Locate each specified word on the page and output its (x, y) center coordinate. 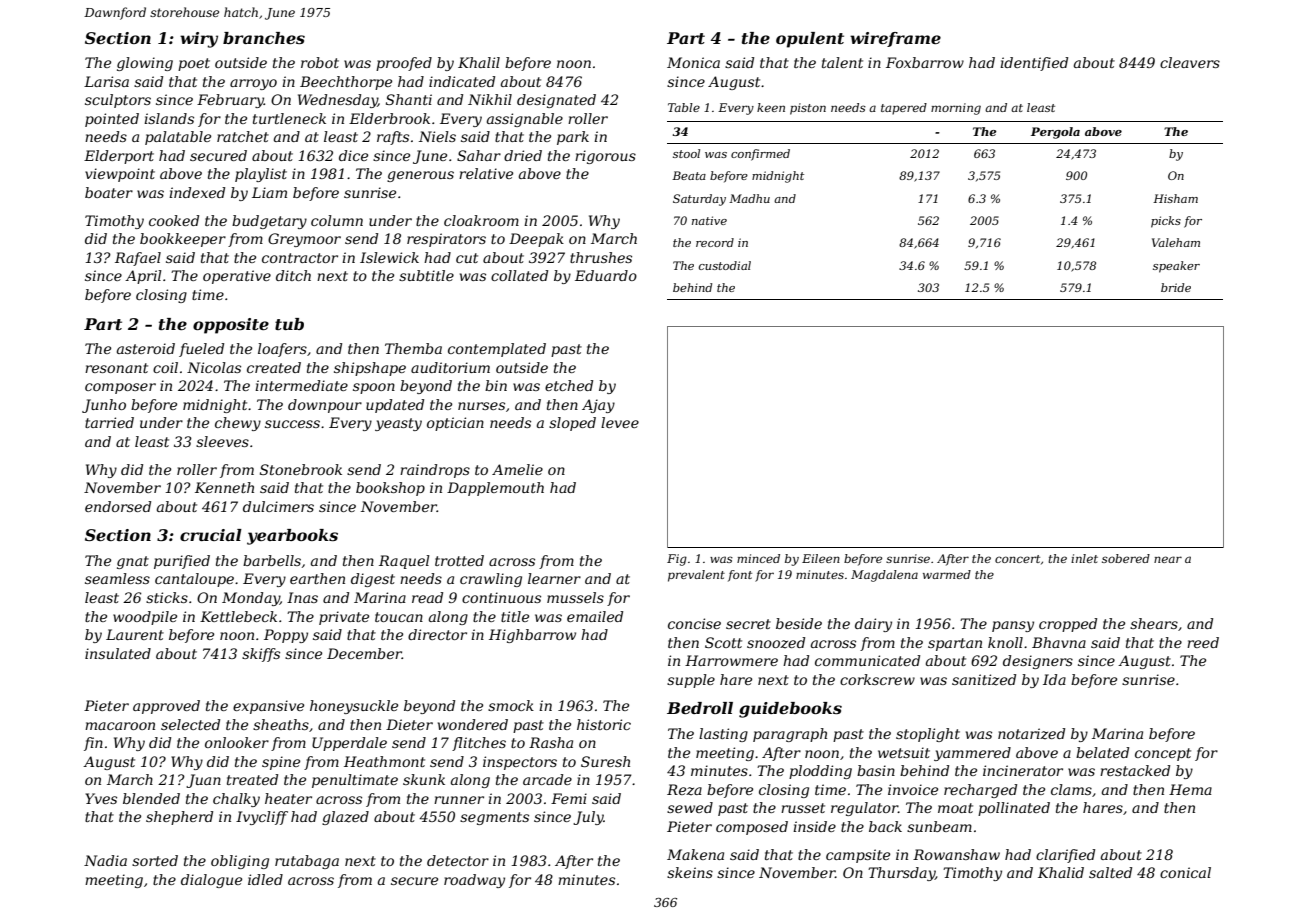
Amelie (517, 469)
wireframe (895, 39)
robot (320, 62)
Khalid (1061, 872)
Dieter (409, 724)
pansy (1013, 626)
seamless (117, 578)
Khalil (479, 62)
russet (803, 808)
